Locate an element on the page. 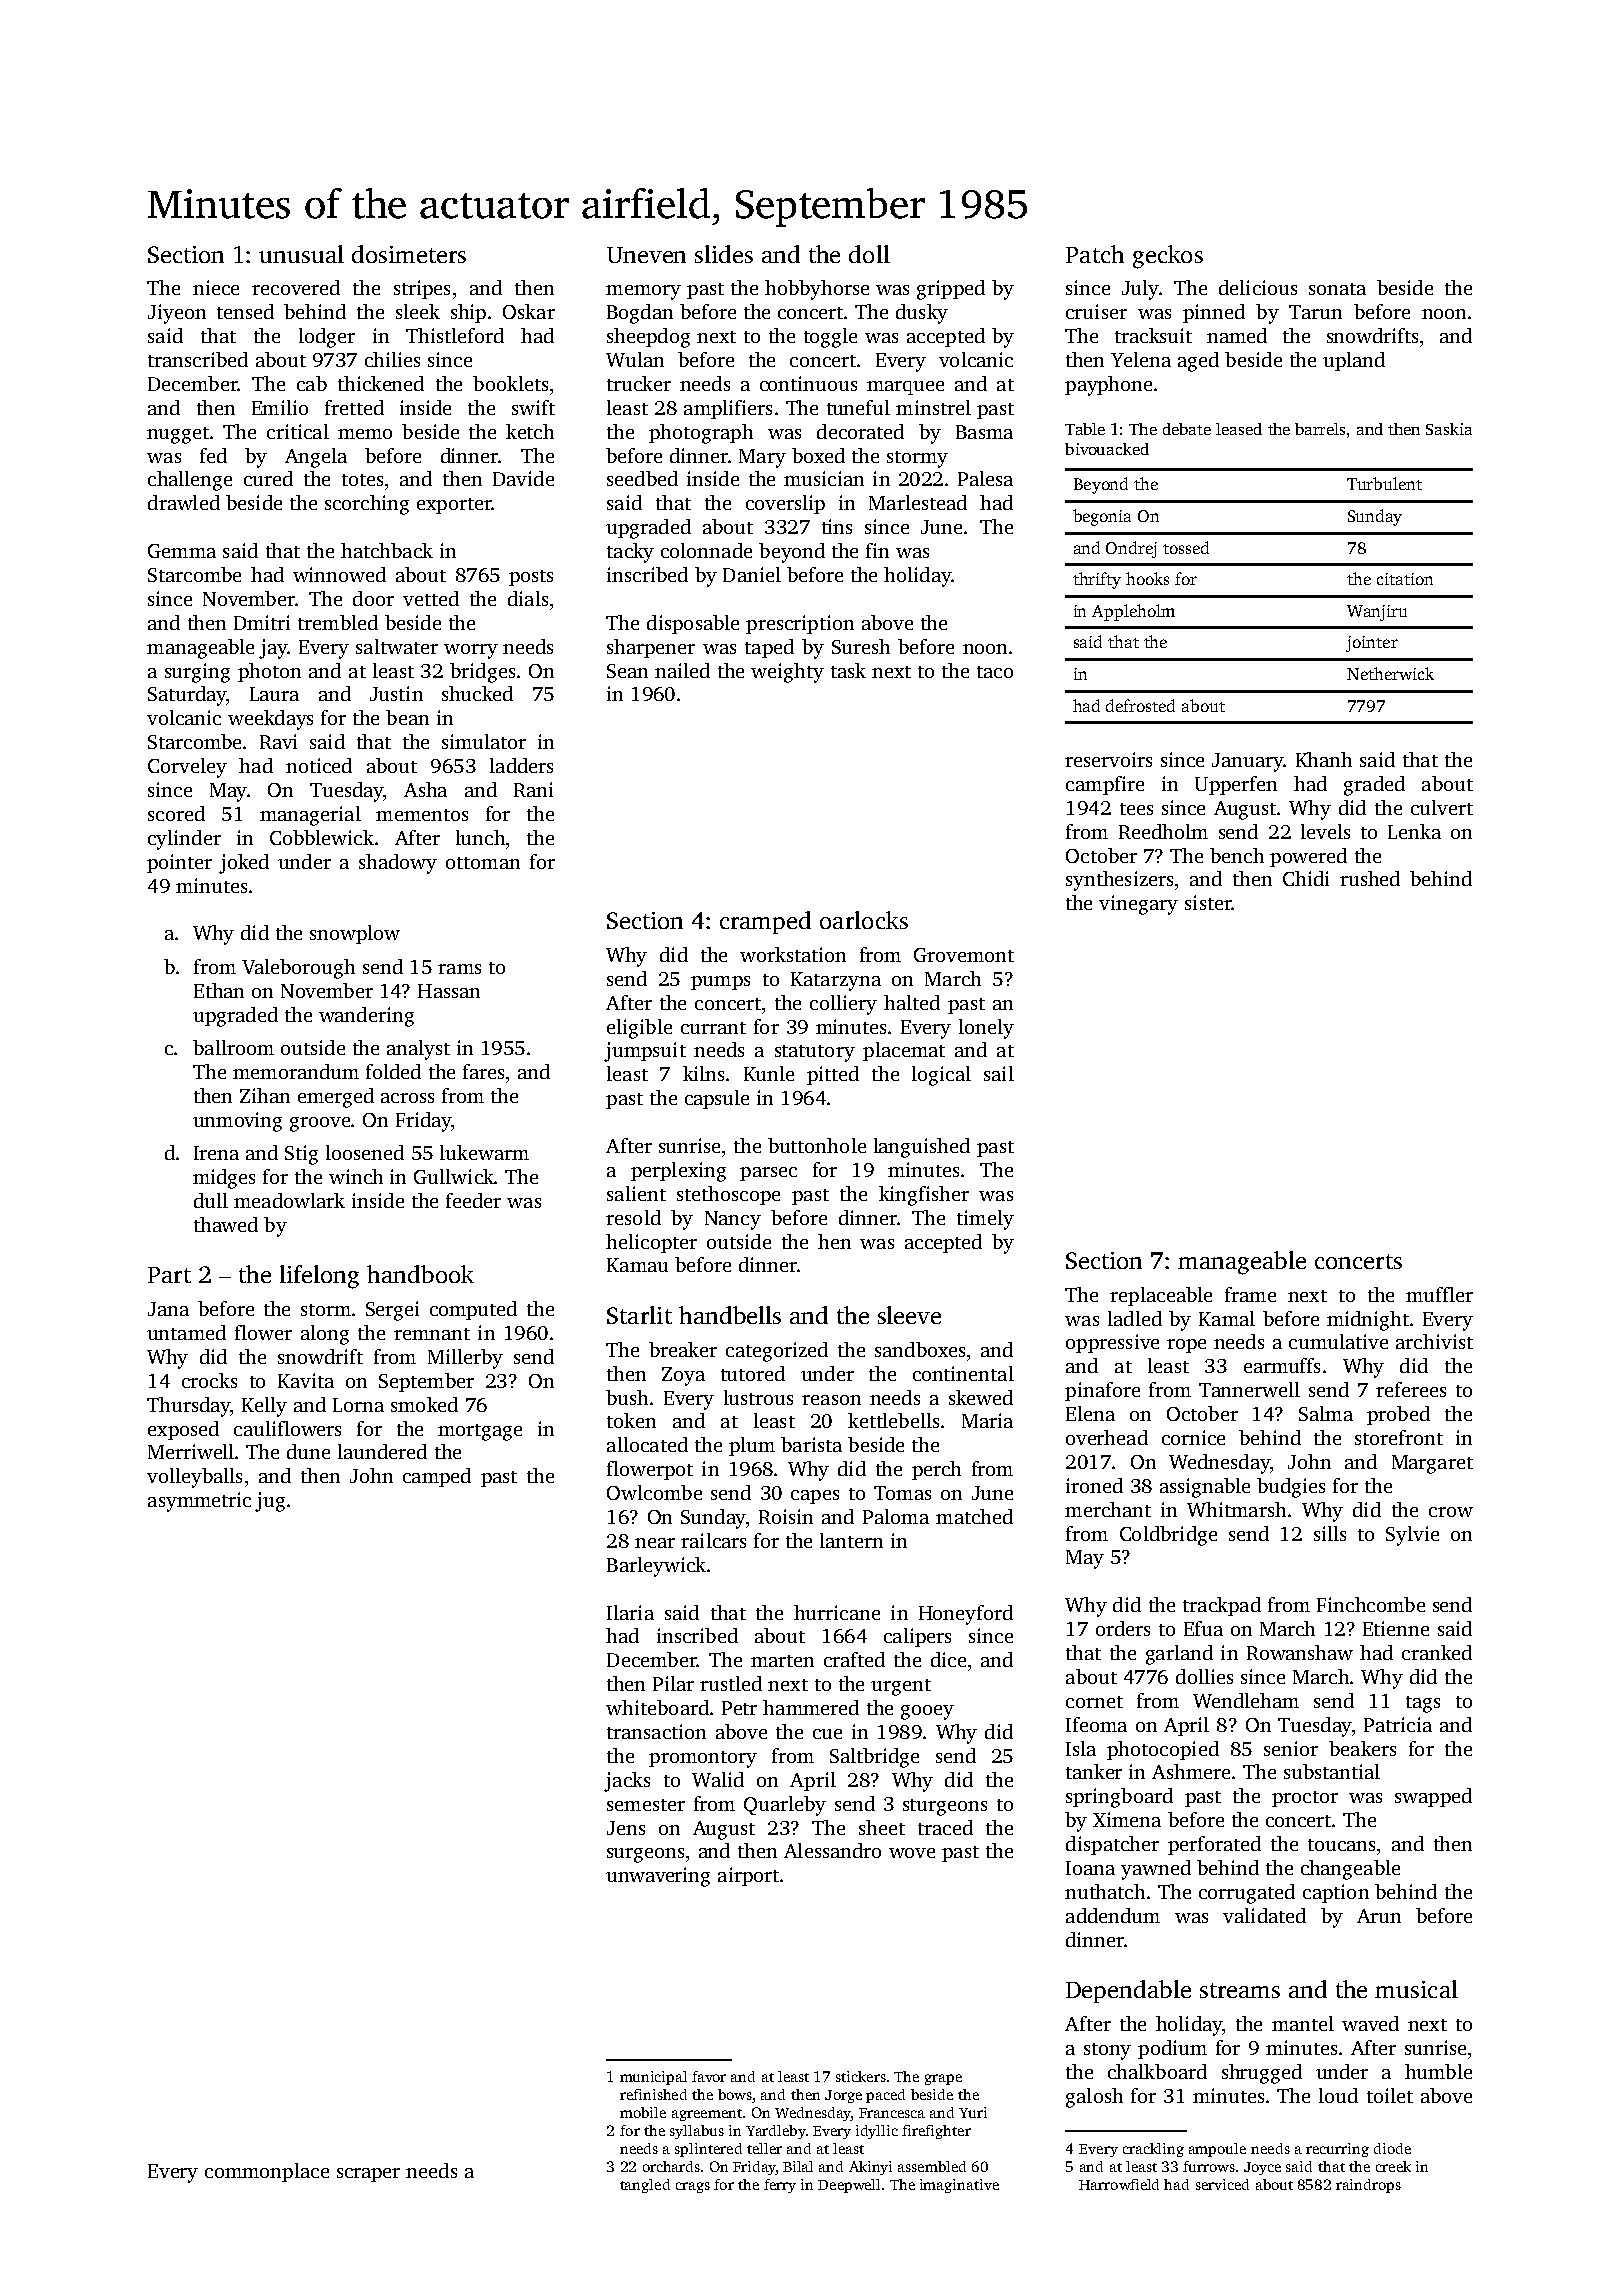 The image size is (1620, 2292). Honeyford is located at coordinates (966, 1615).
